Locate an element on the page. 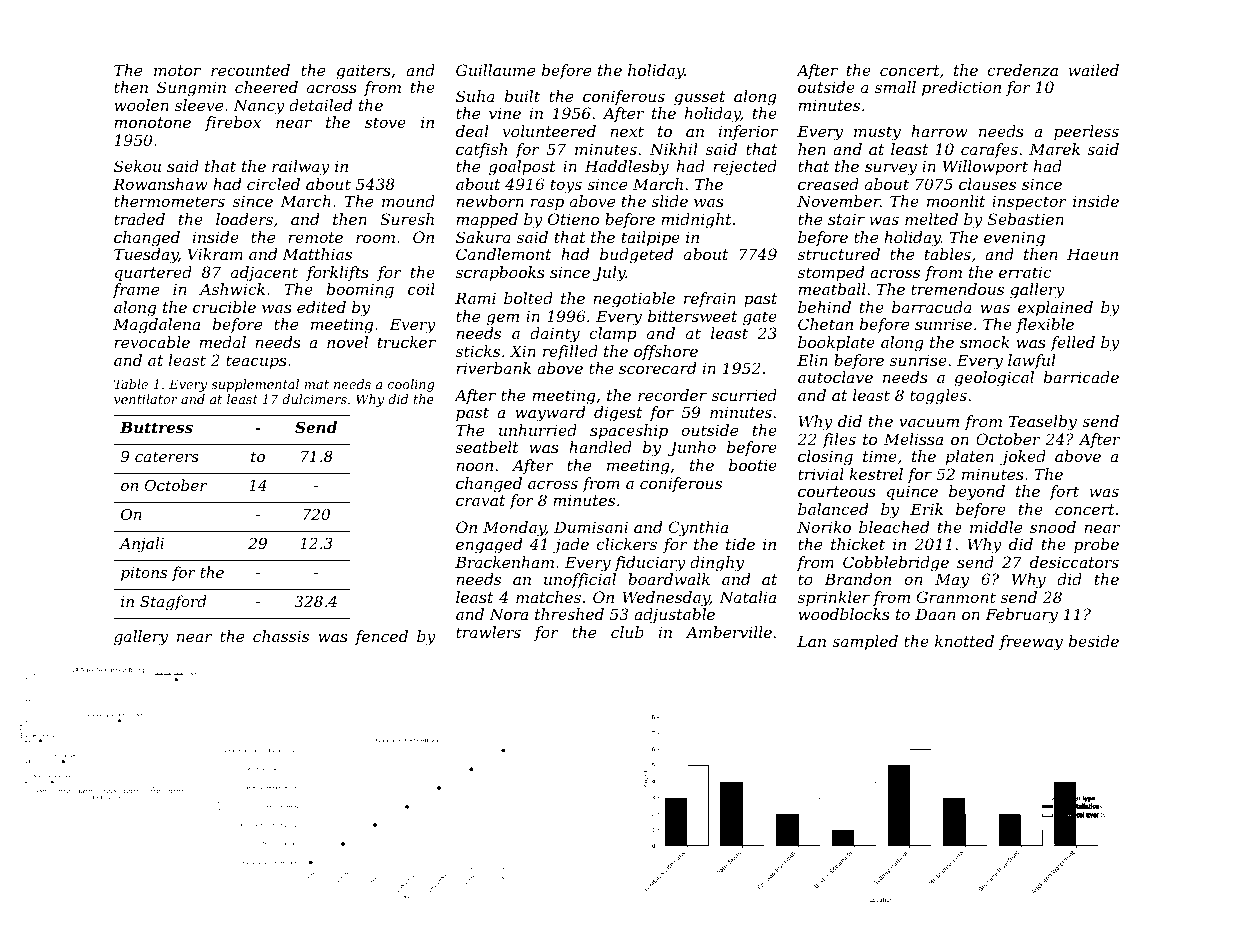  chassis is located at coordinates (281, 636).
